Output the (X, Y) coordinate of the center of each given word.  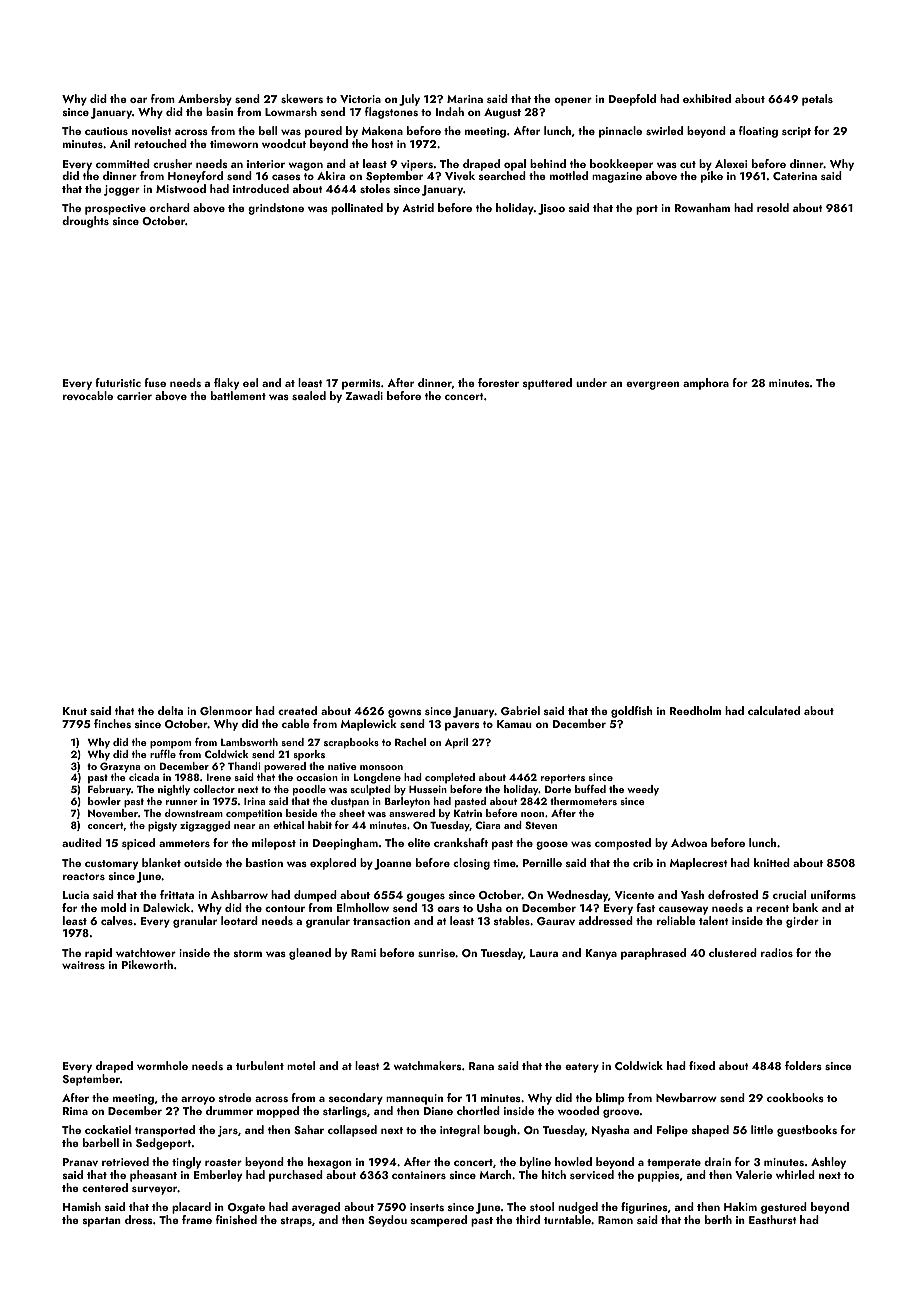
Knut (75, 711)
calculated (774, 710)
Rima (75, 1111)
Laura (544, 953)
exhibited (707, 98)
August (502, 113)
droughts (85, 222)
